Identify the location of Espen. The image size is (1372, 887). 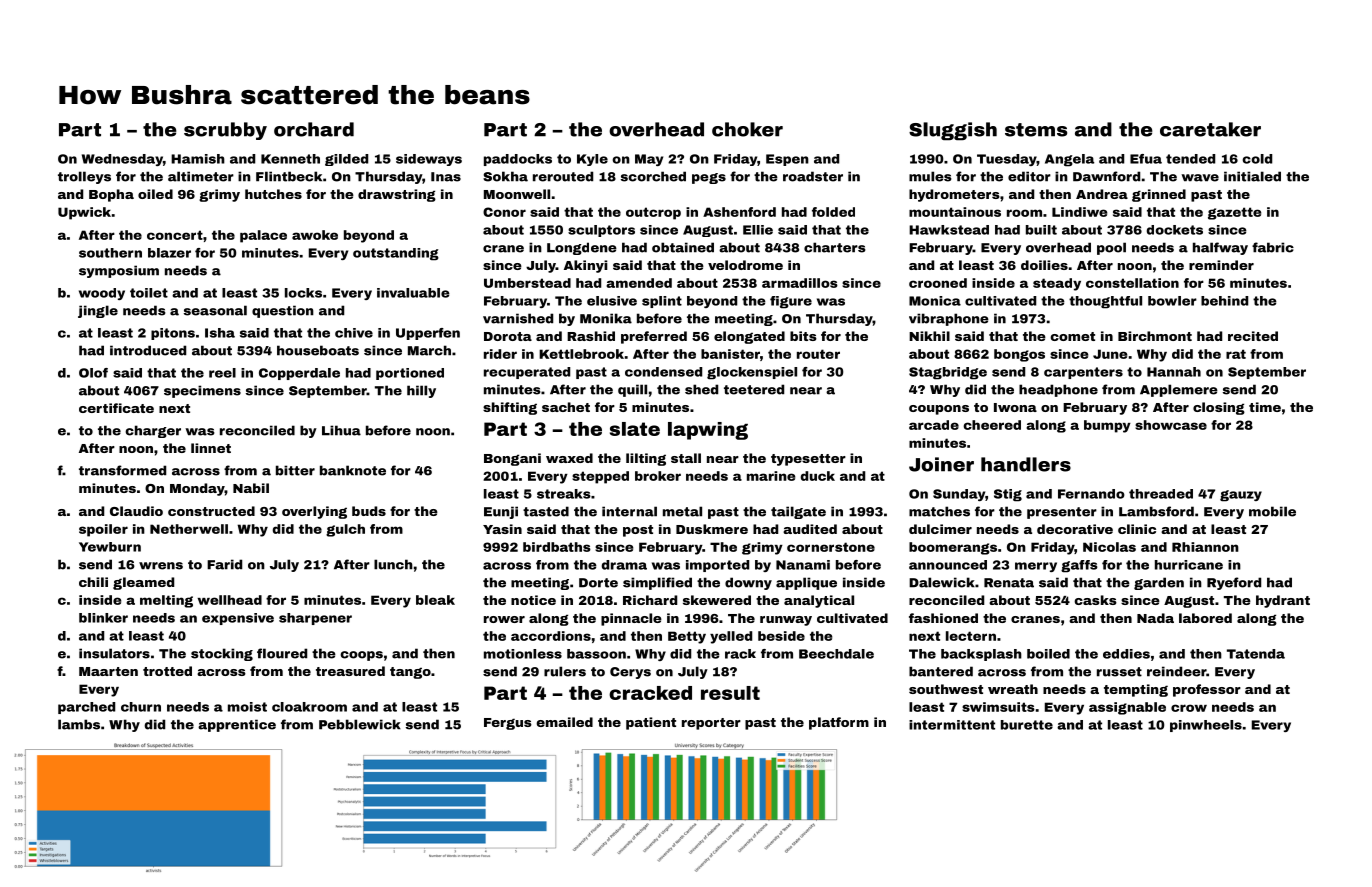
(787, 160).
